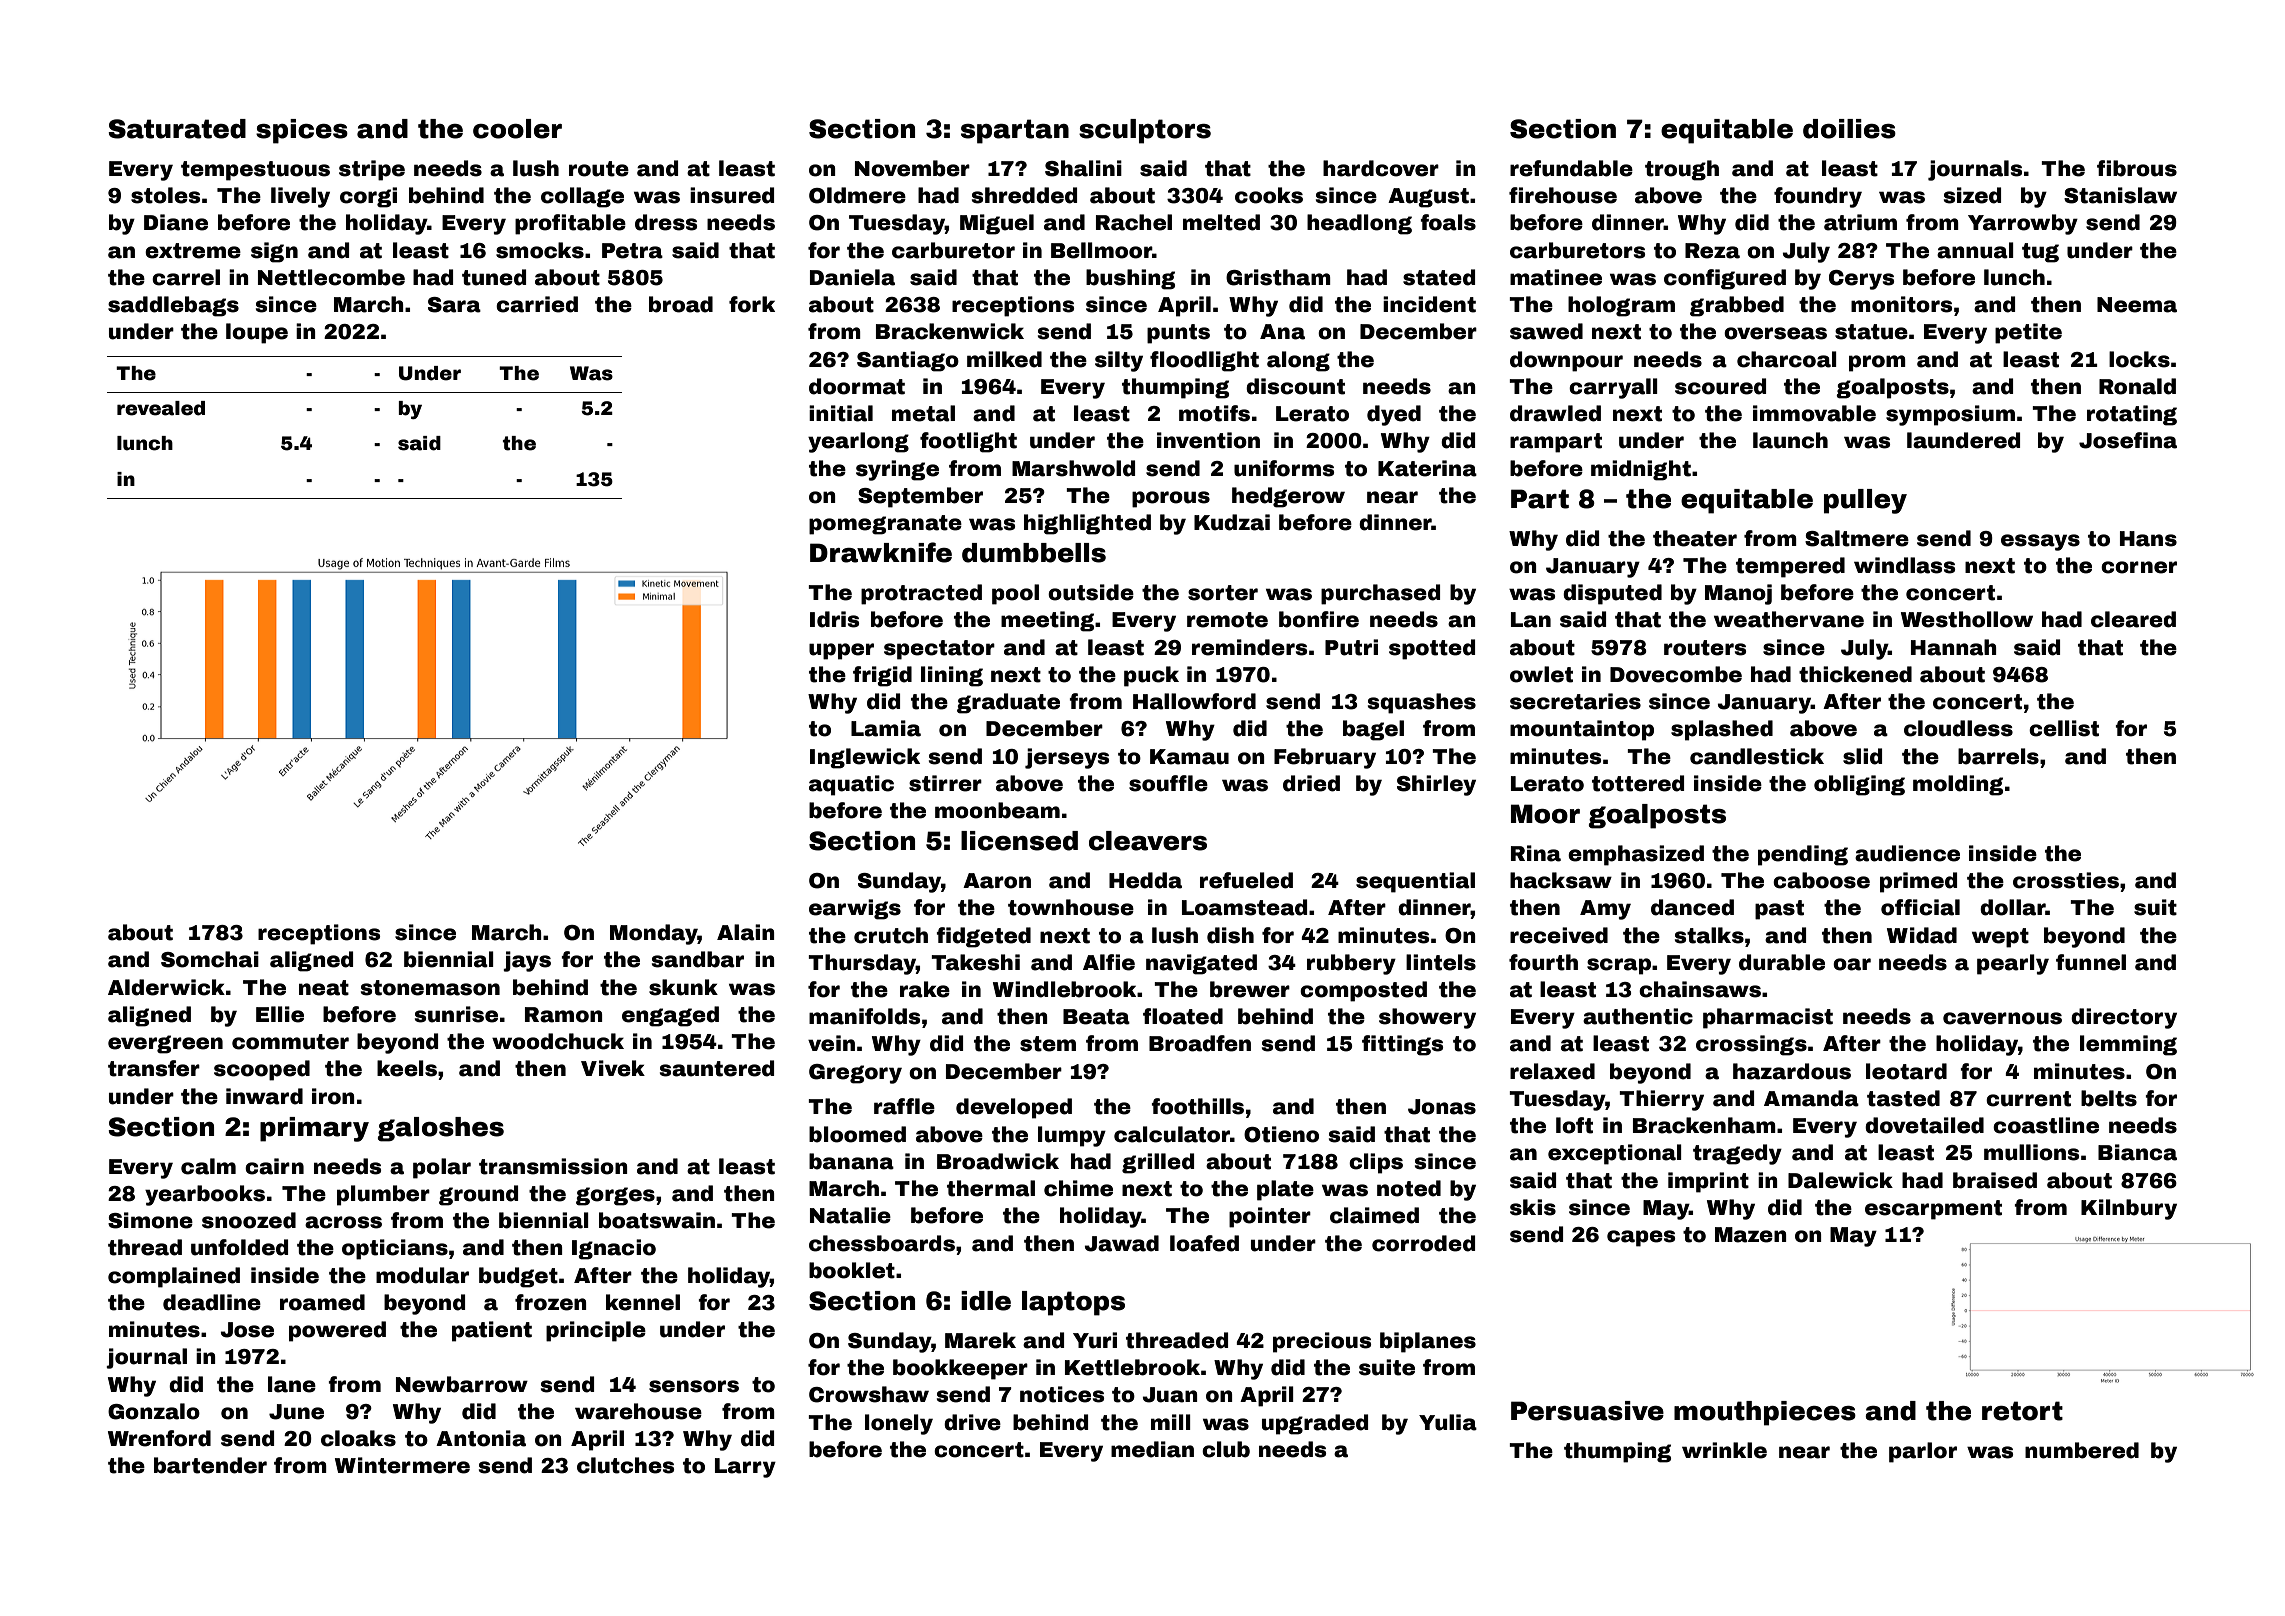 The width and height of the screenshot is (2285, 1616). I want to click on calm, so click(208, 1166).
